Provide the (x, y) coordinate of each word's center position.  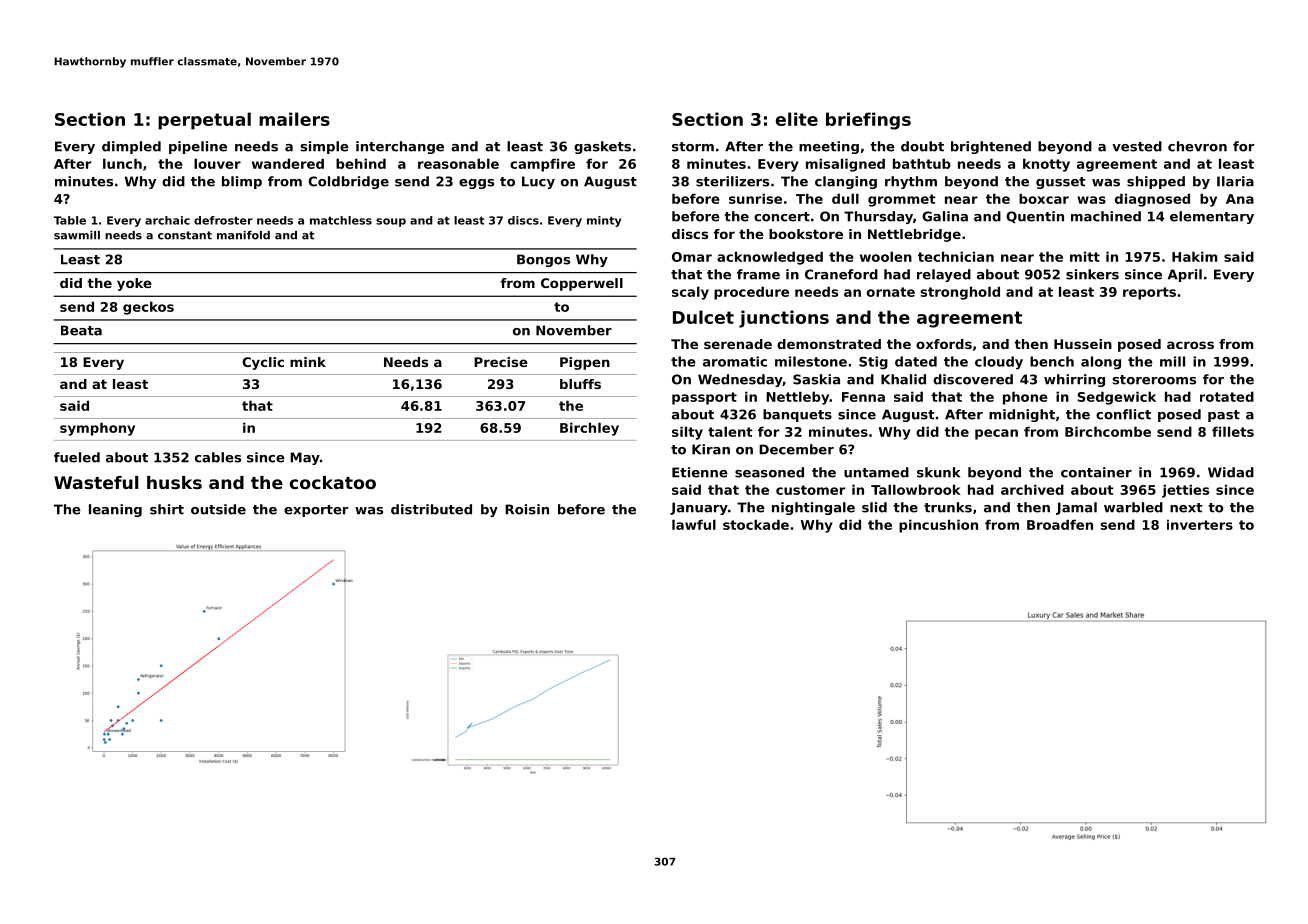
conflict (1123, 414)
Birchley (589, 429)
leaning (115, 510)
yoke (134, 284)
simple (325, 147)
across (1190, 345)
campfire (542, 165)
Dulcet (703, 317)
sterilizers (732, 181)
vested (1137, 146)
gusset (1061, 183)
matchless (341, 220)
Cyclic (263, 363)
